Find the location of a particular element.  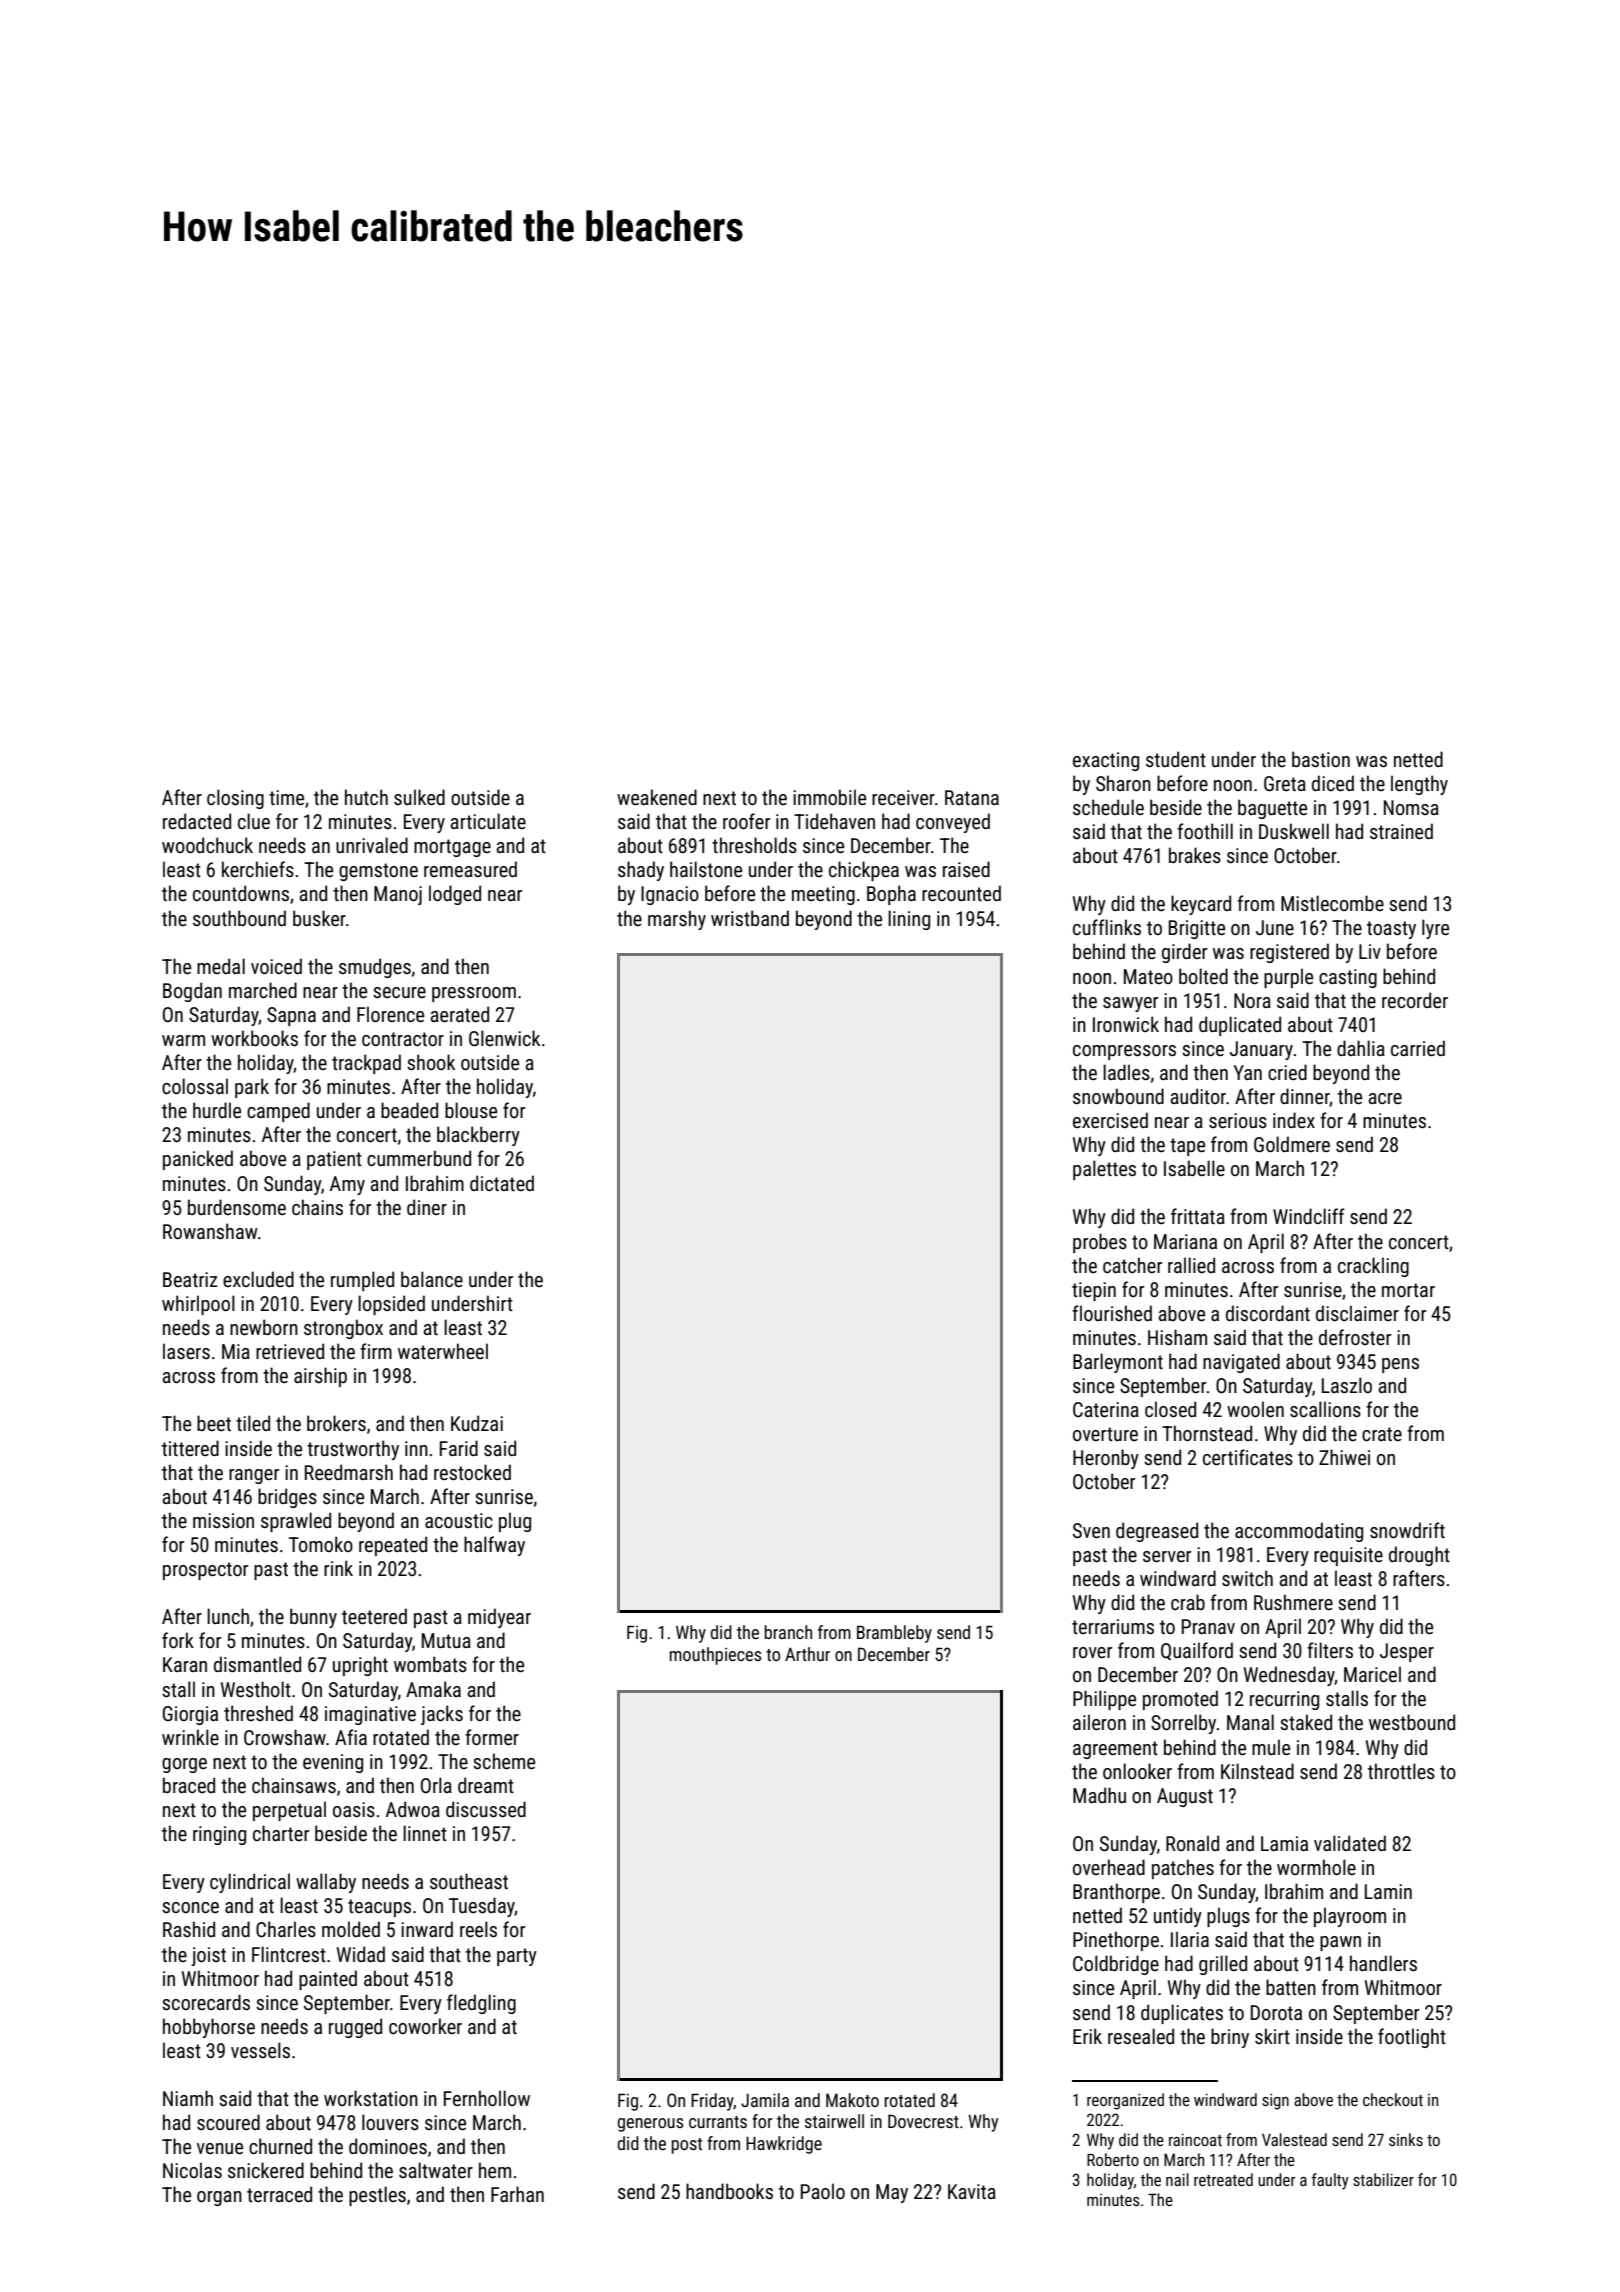

Farhan is located at coordinates (517, 2194).
